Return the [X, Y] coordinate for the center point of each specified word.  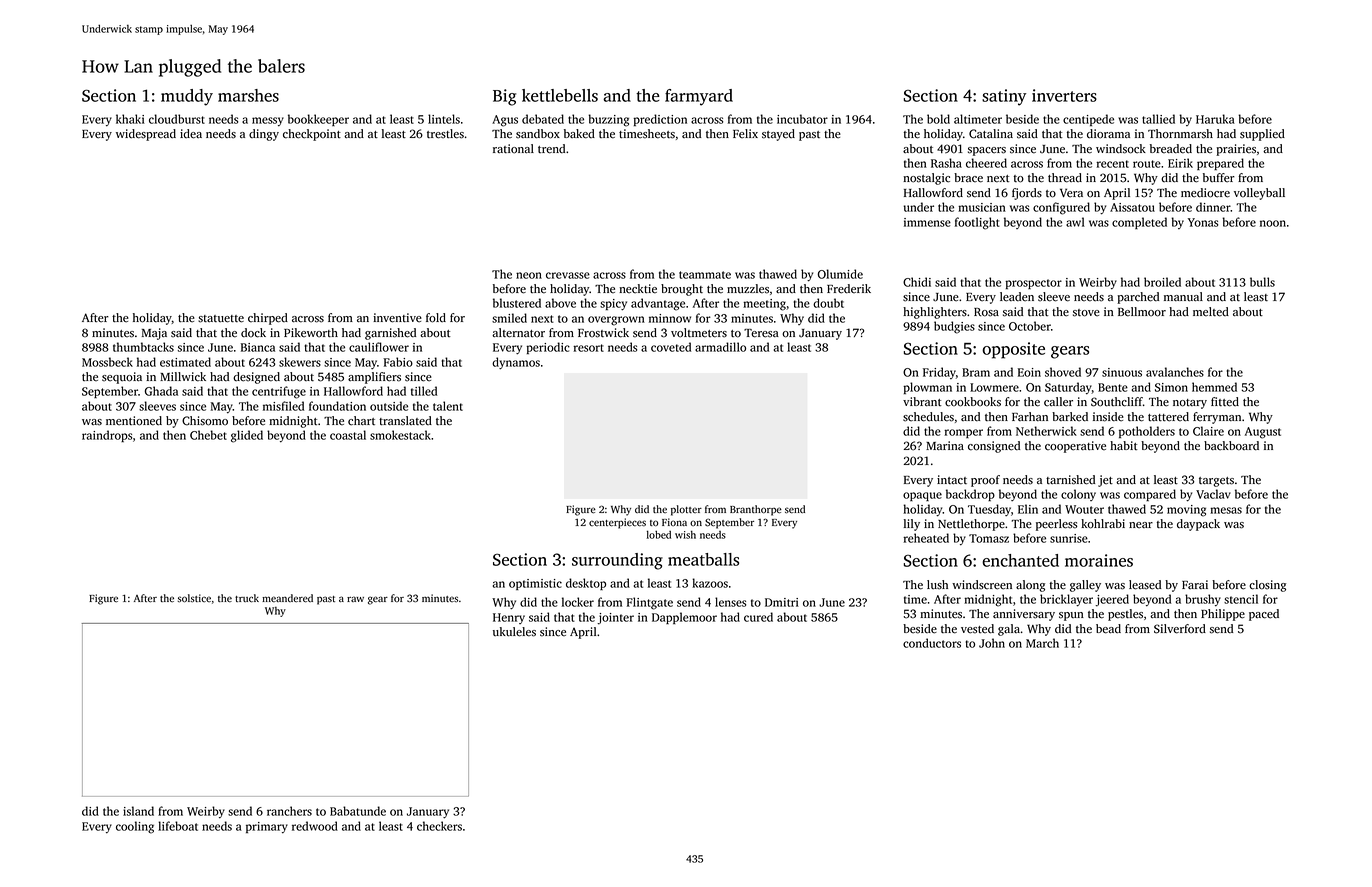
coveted [671, 347]
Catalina [991, 134]
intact [952, 480]
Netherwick [1046, 431]
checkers [439, 826]
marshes [248, 95]
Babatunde [358, 811]
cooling [135, 827]
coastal [348, 435]
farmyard [699, 97]
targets [1216, 482]
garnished [390, 334]
